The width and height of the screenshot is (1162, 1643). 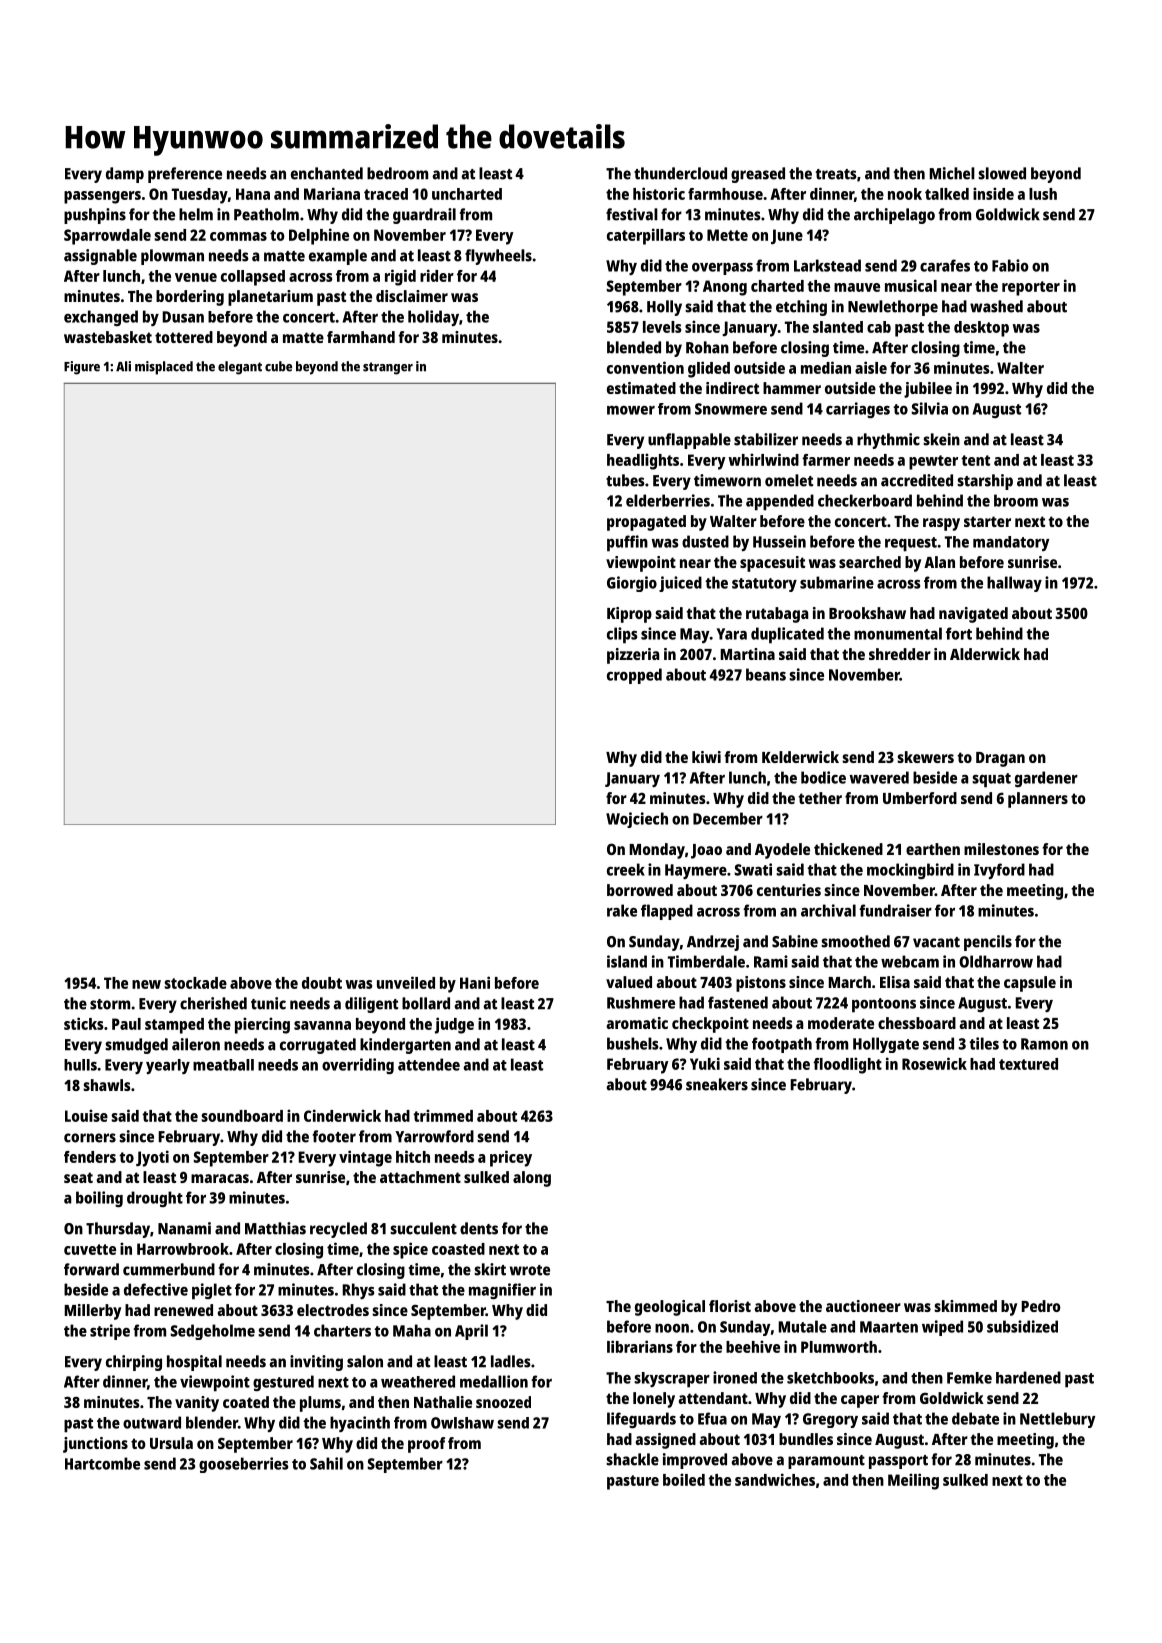 What do you see at coordinates (1041, 1306) in the screenshot?
I see `Pedro` at bounding box center [1041, 1306].
